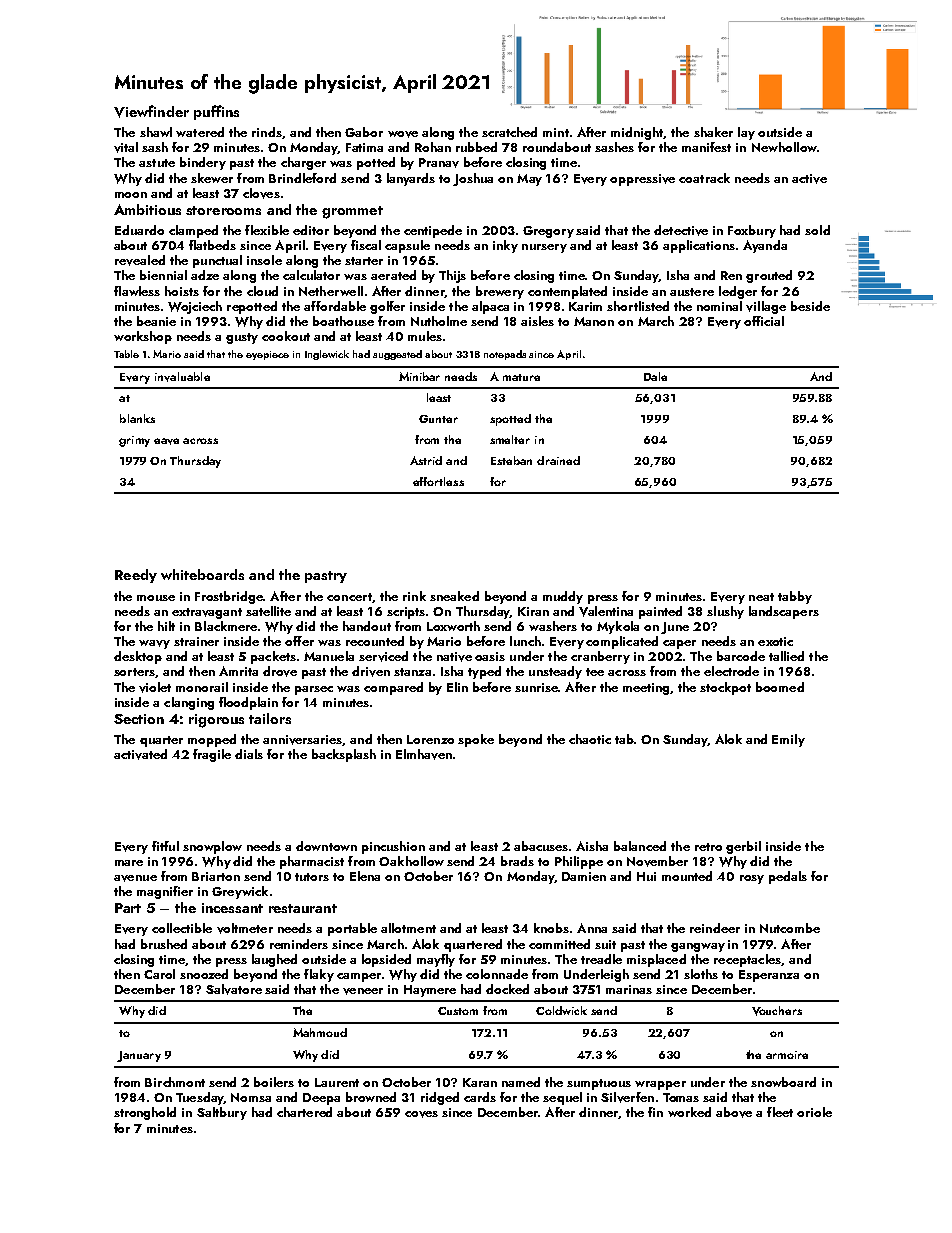 This screenshot has width=952, height=1233. What do you see at coordinates (525, 641) in the screenshot?
I see `lunch` at bounding box center [525, 641].
